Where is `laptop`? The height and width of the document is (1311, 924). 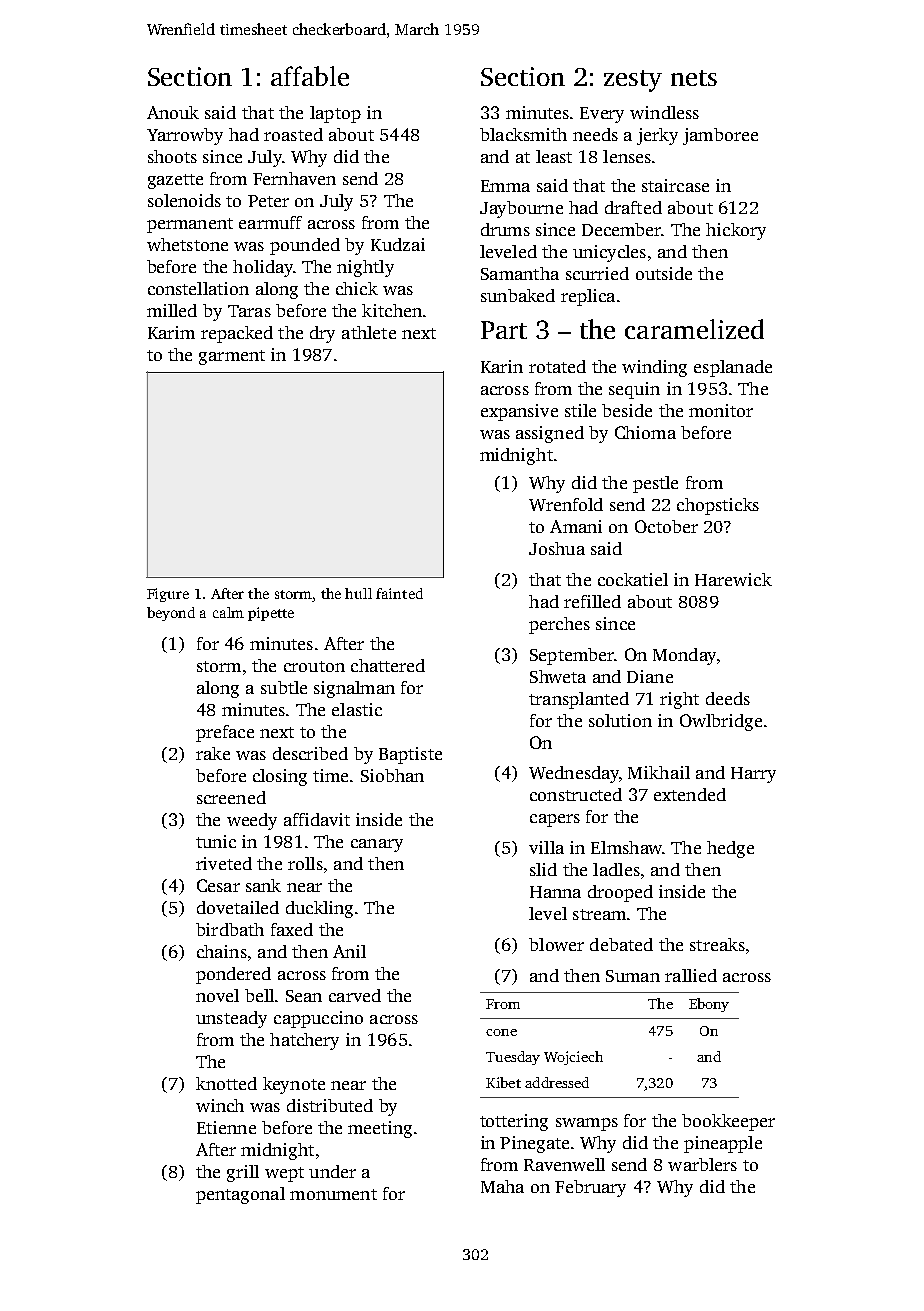
laptop is located at coordinates (335, 114).
